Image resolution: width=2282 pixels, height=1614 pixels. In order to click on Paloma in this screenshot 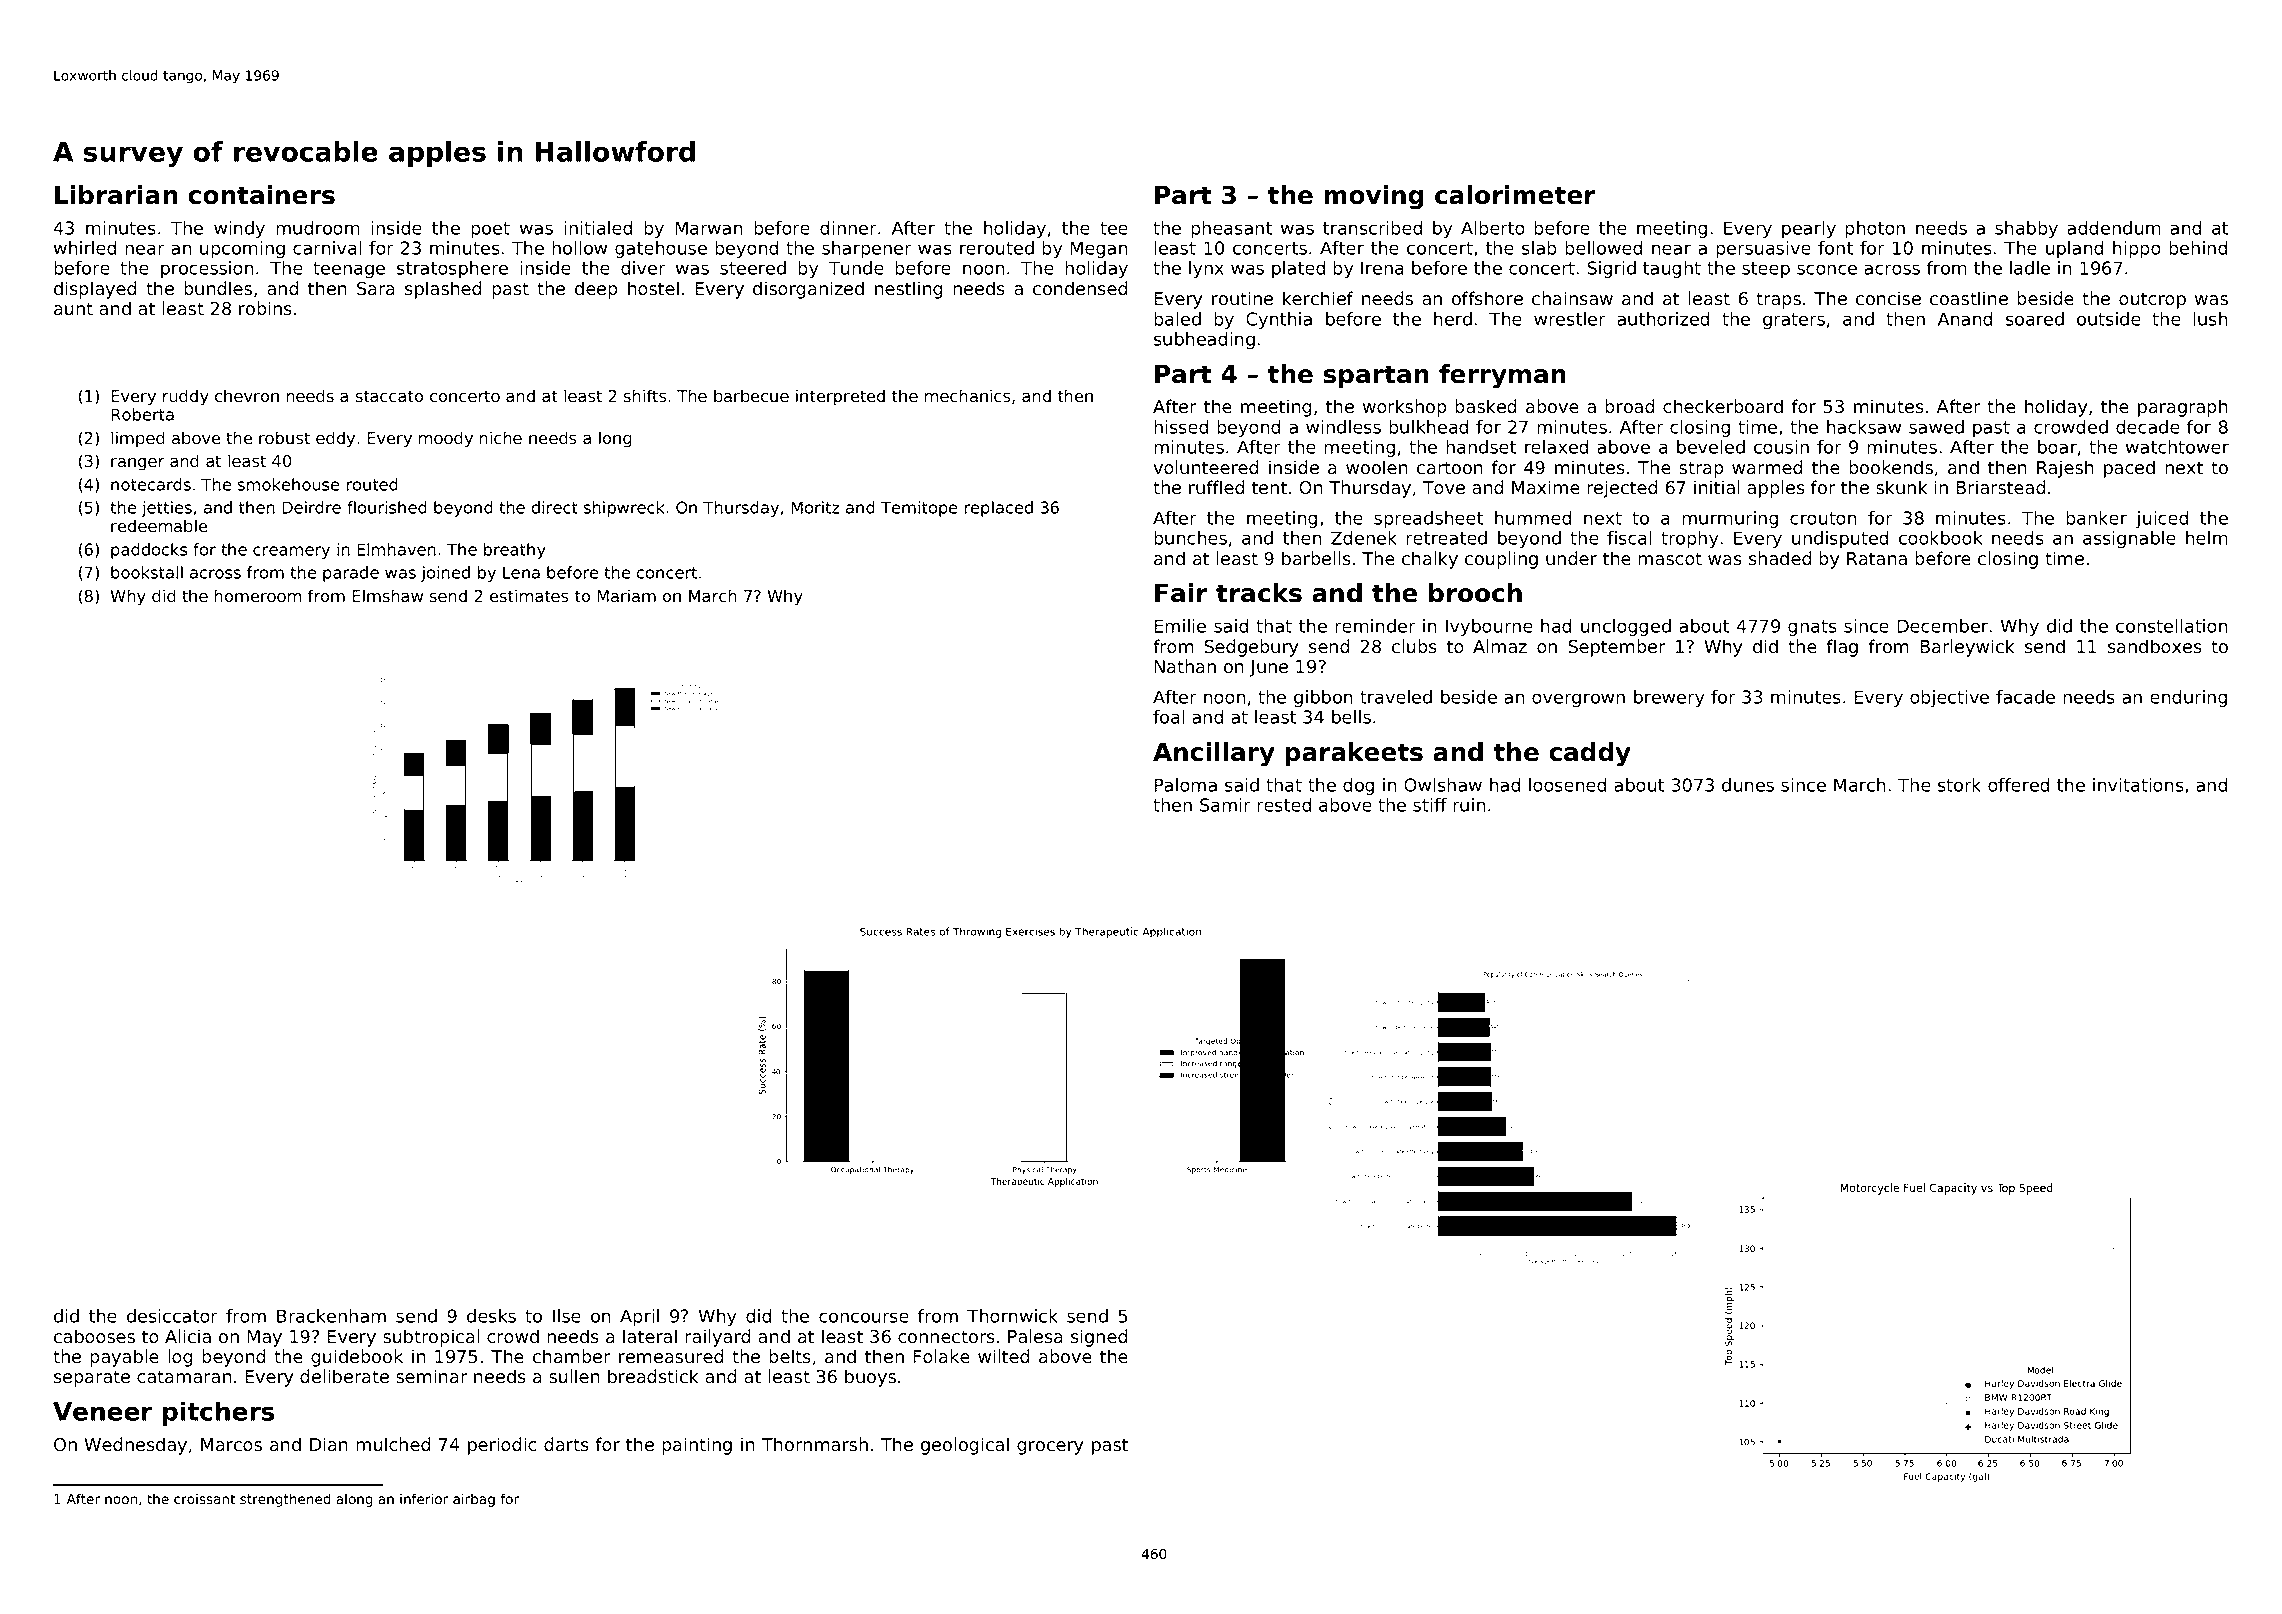, I will do `click(1185, 785)`.
